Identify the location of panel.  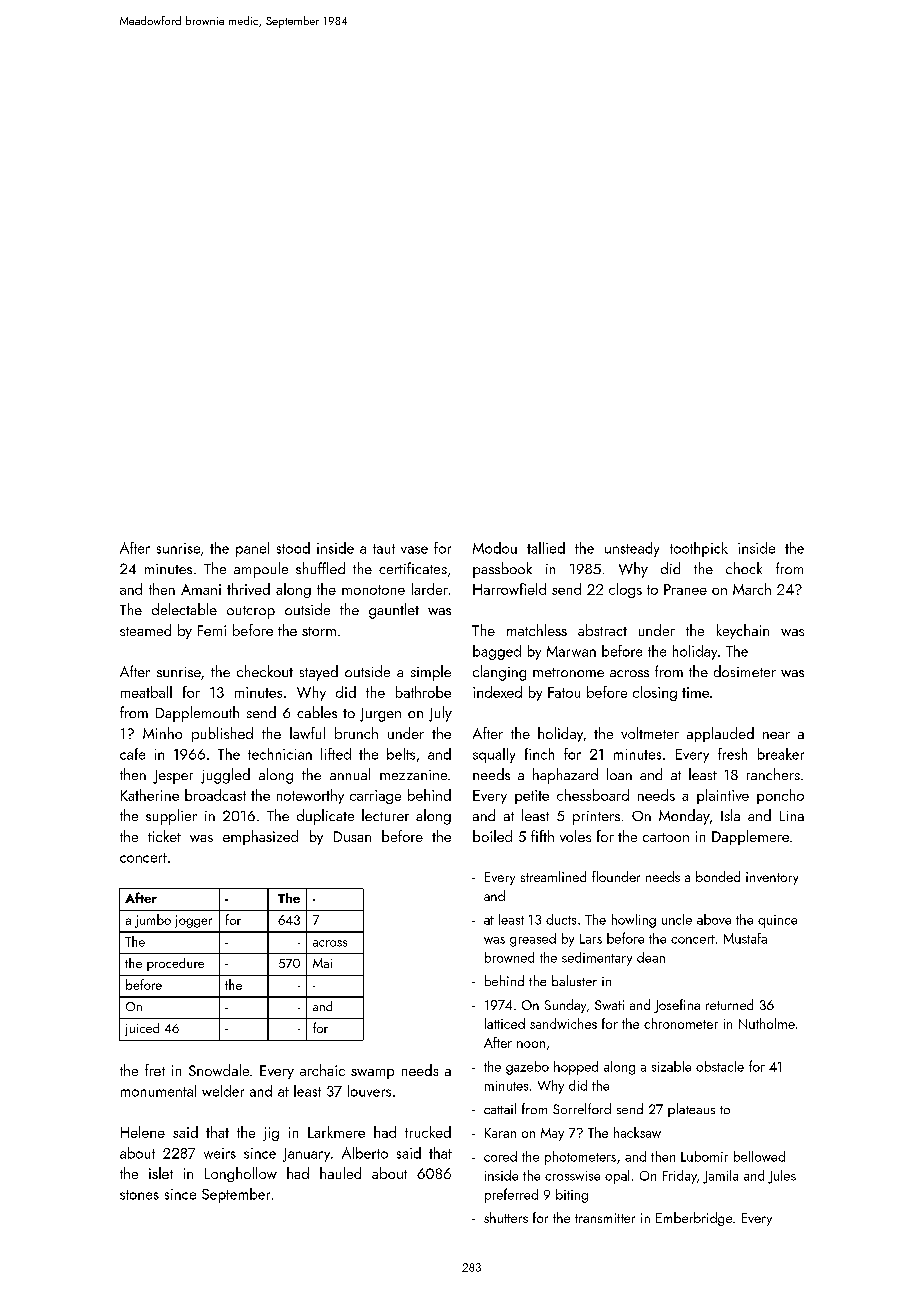
(252, 549).
